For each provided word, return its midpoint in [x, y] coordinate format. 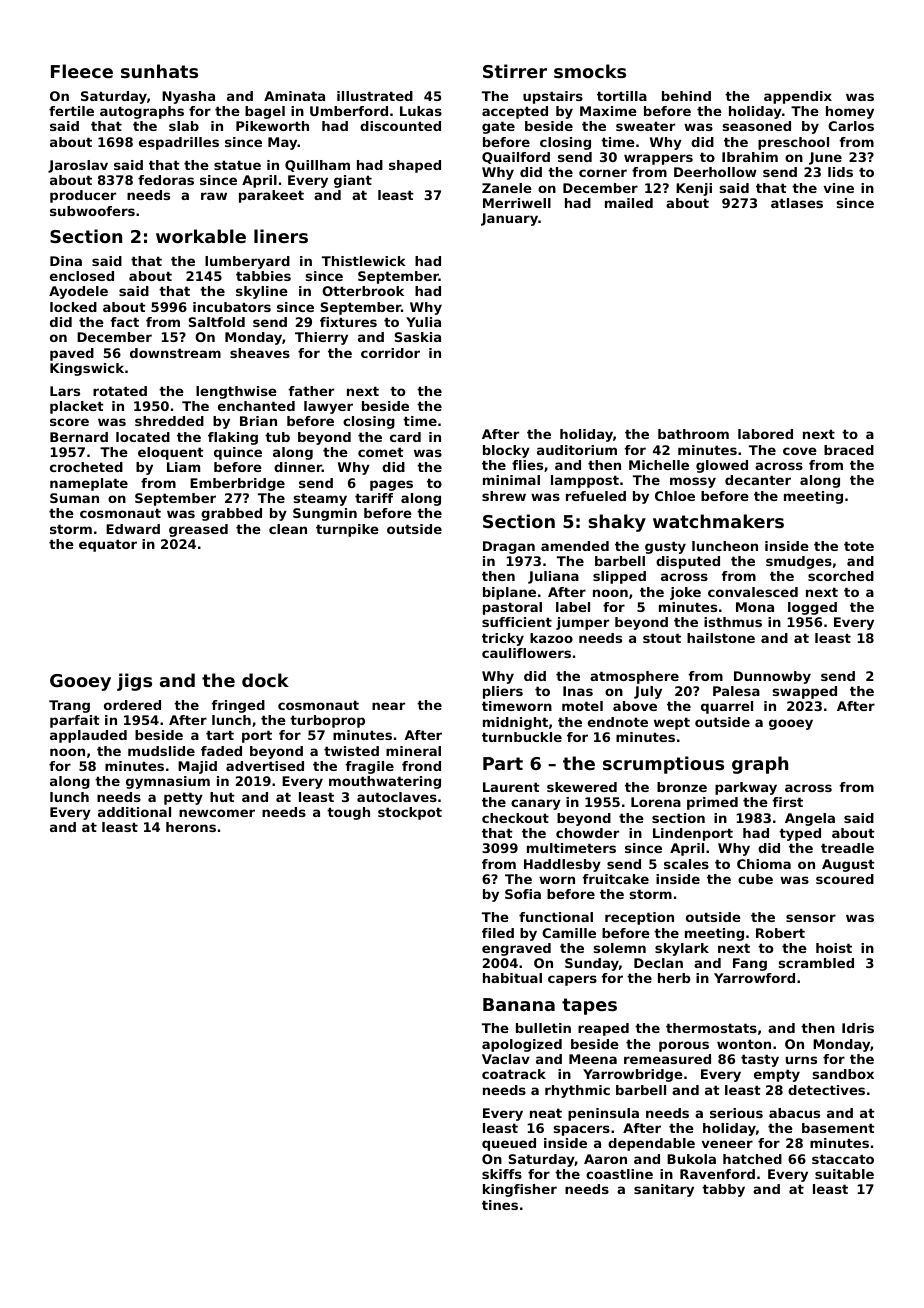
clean [288, 529]
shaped [415, 166]
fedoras [166, 180]
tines [500, 1205]
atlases [797, 203]
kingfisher [520, 1190]
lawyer [328, 407]
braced [849, 450]
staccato [843, 1159]
